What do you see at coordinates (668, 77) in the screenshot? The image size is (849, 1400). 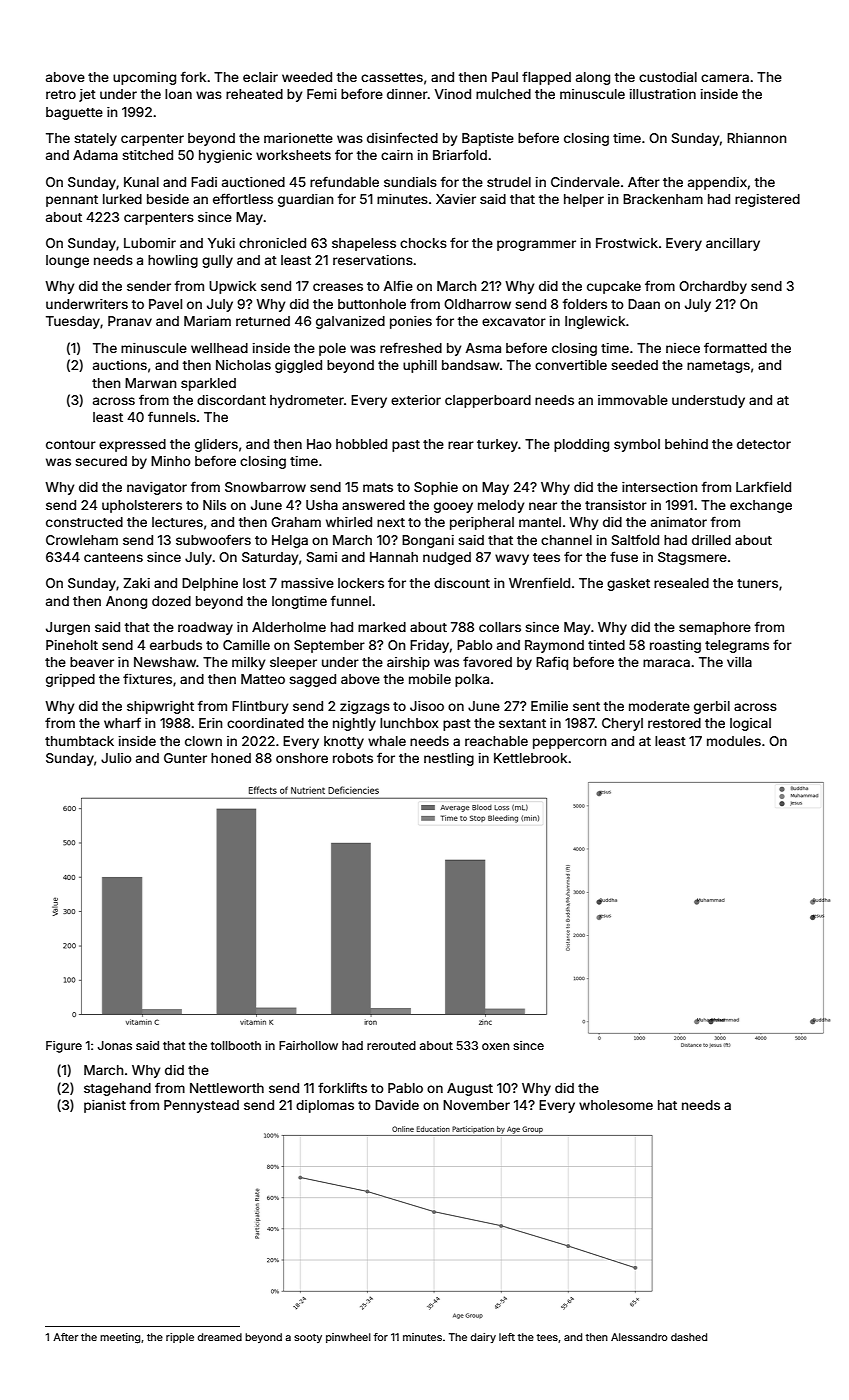 I see `custodial` at bounding box center [668, 77].
